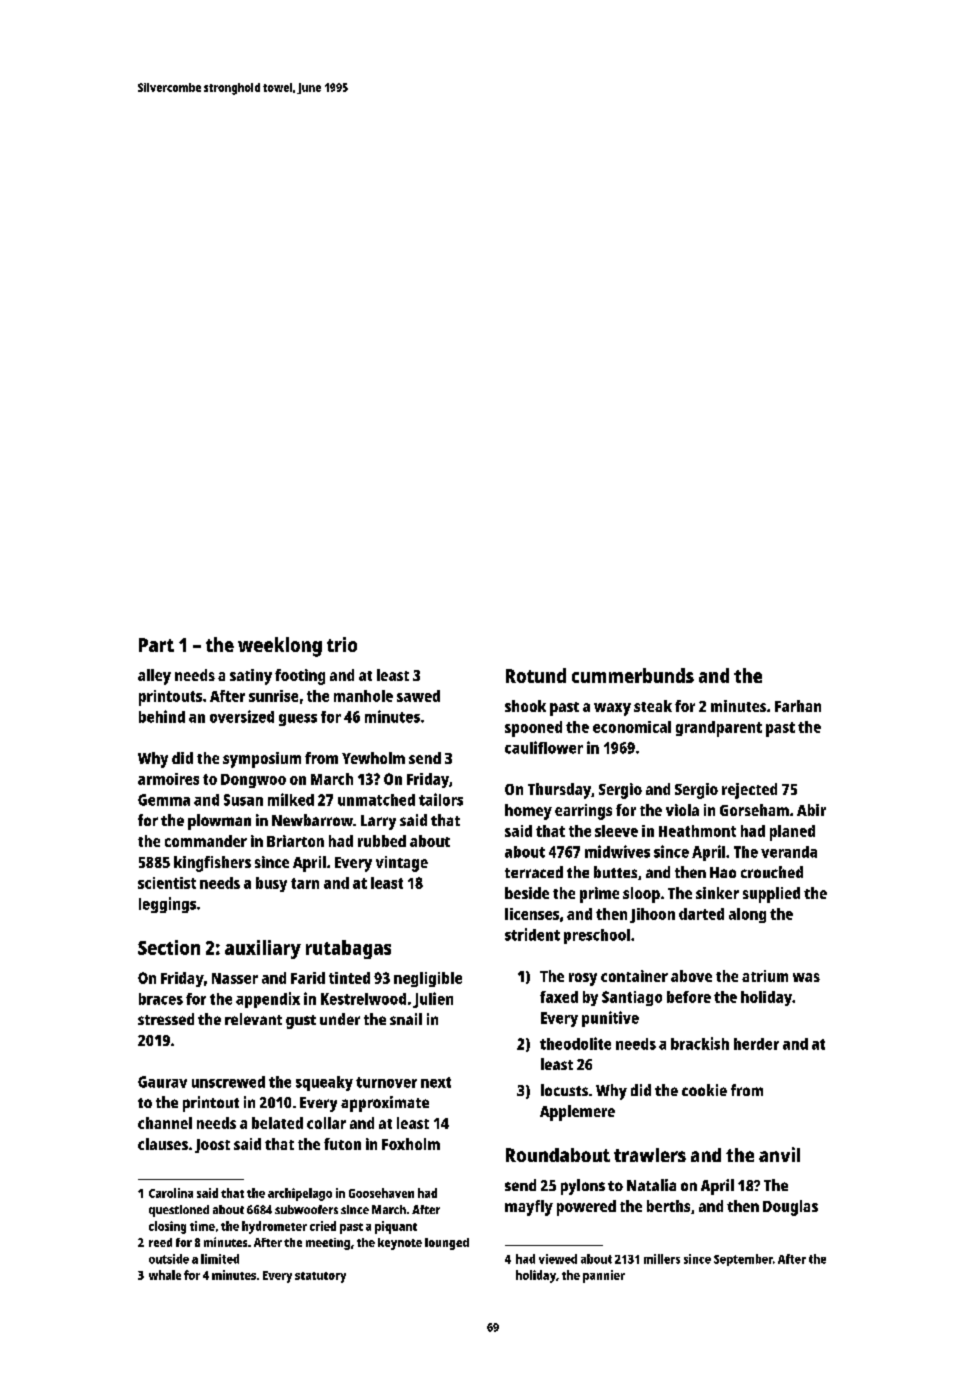 The width and height of the screenshot is (974, 1383). What do you see at coordinates (253, 1019) in the screenshot?
I see `relevant` at bounding box center [253, 1019].
